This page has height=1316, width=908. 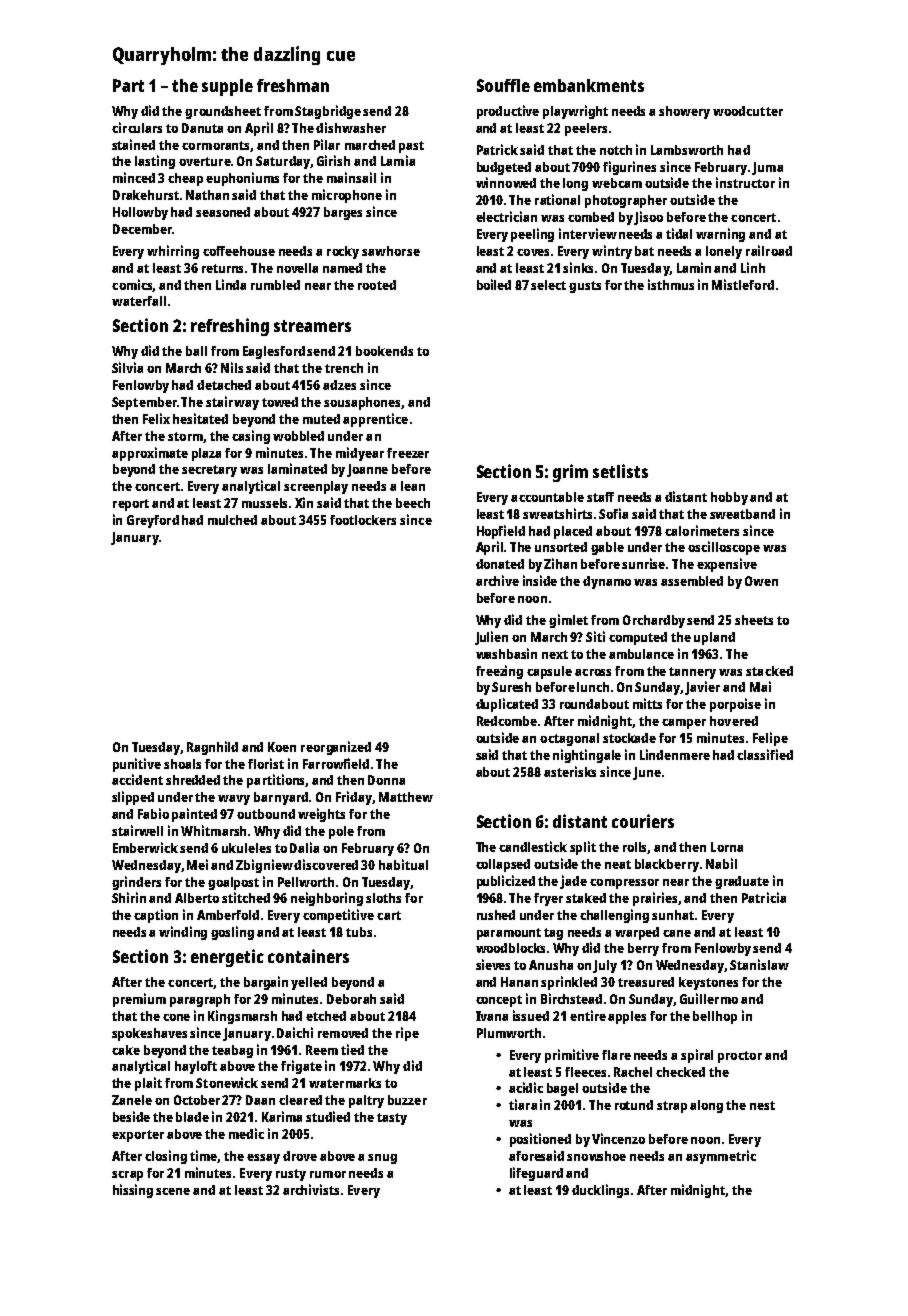 I want to click on select, so click(x=548, y=285).
